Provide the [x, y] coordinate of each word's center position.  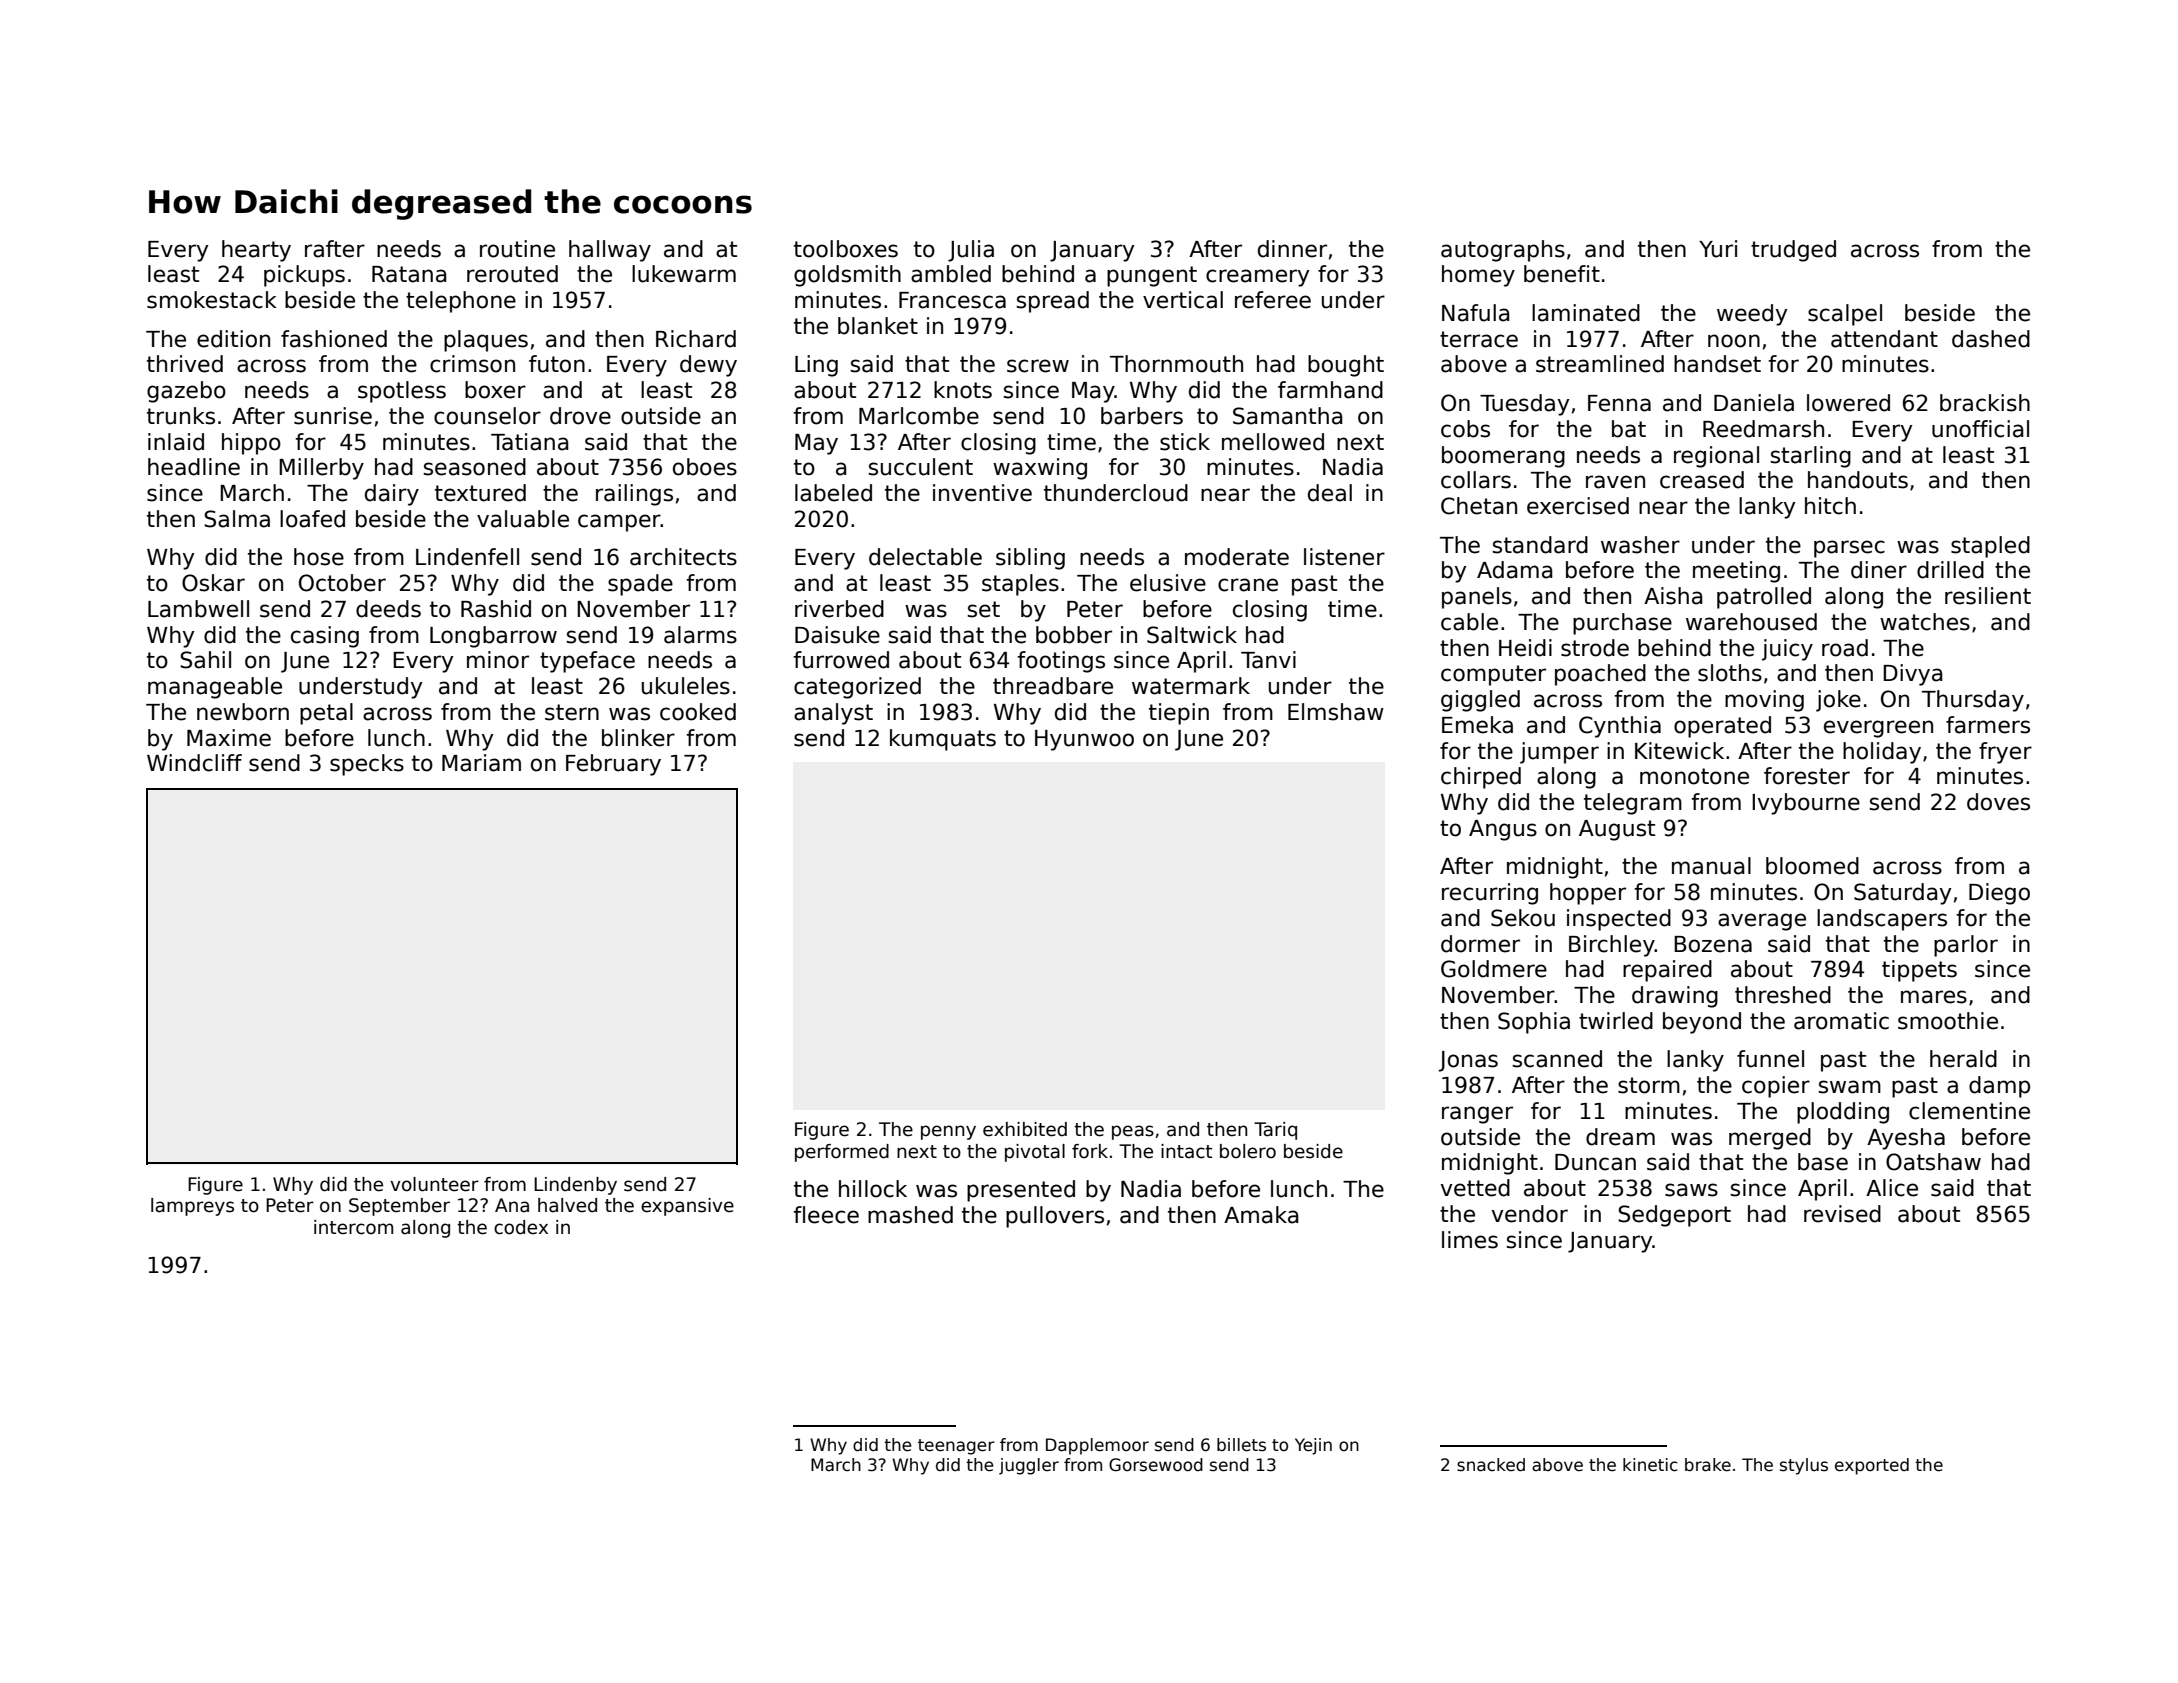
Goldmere [1494, 969]
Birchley [1612, 946]
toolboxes [846, 249]
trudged [1793, 251]
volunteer [434, 1184]
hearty [256, 251]
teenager [956, 1447]
